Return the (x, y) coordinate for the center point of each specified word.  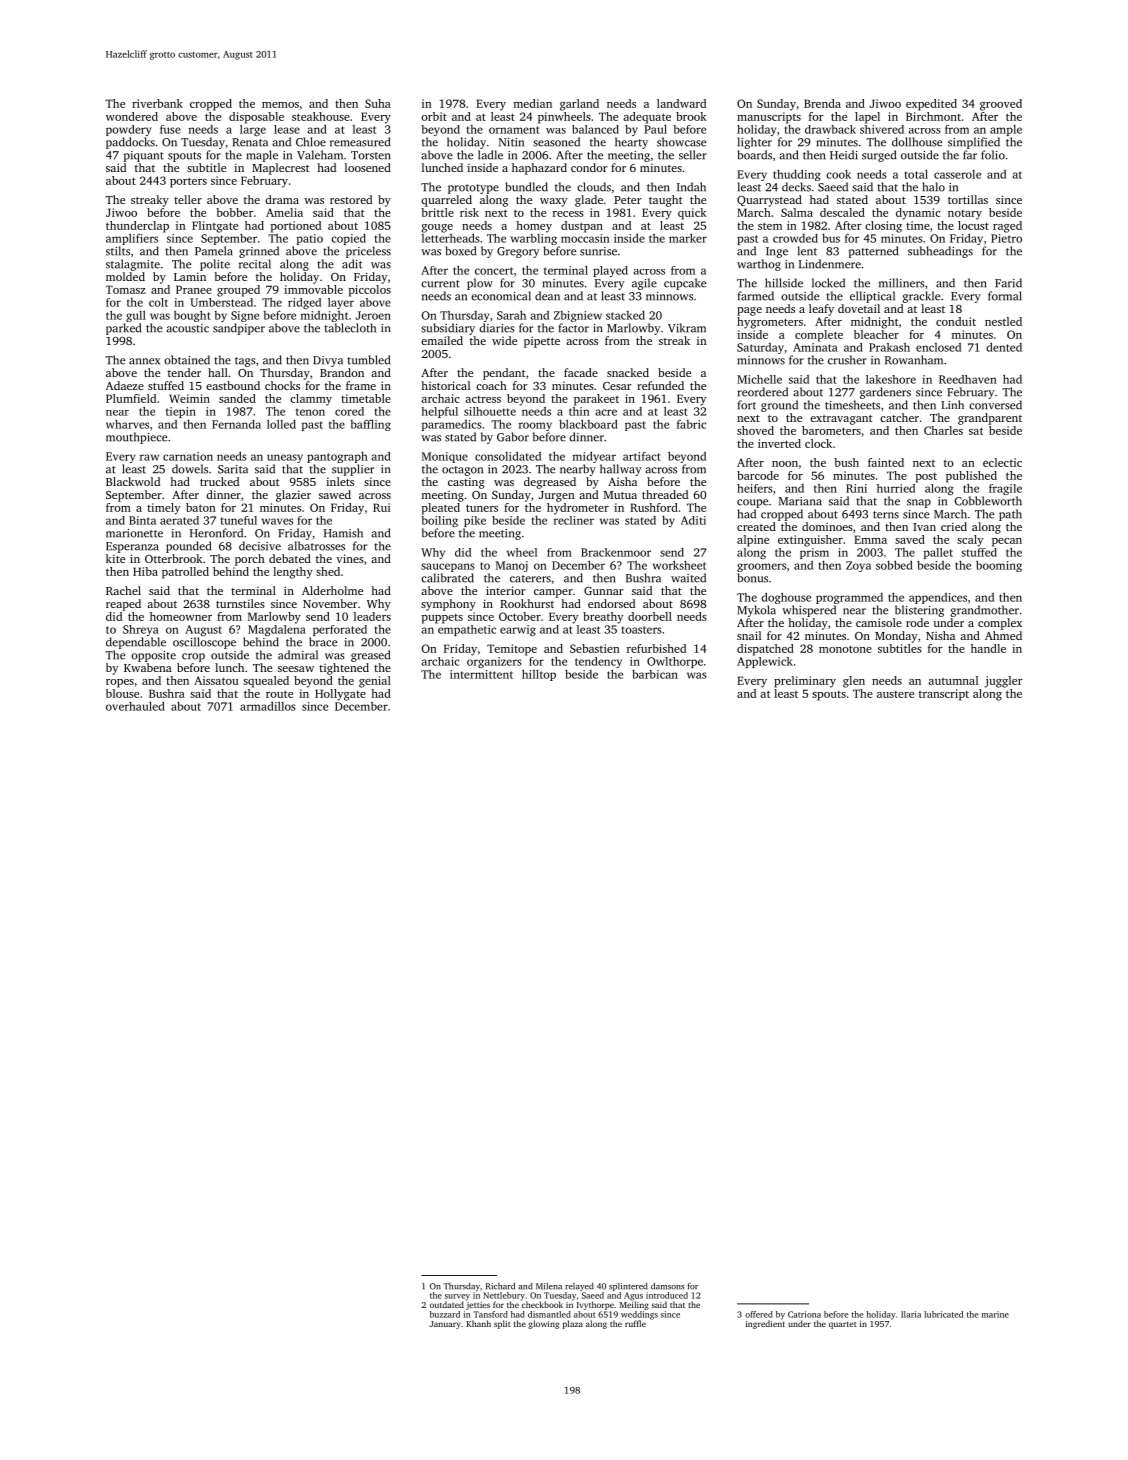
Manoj (512, 566)
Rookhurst (527, 603)
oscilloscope (204, 643)
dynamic (918, 214)
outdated (447, 1304)
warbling (534, 239)
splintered (628, 1287)
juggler (1003, 682)
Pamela (214, 251)
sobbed (894, 565)
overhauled (135, 706)
